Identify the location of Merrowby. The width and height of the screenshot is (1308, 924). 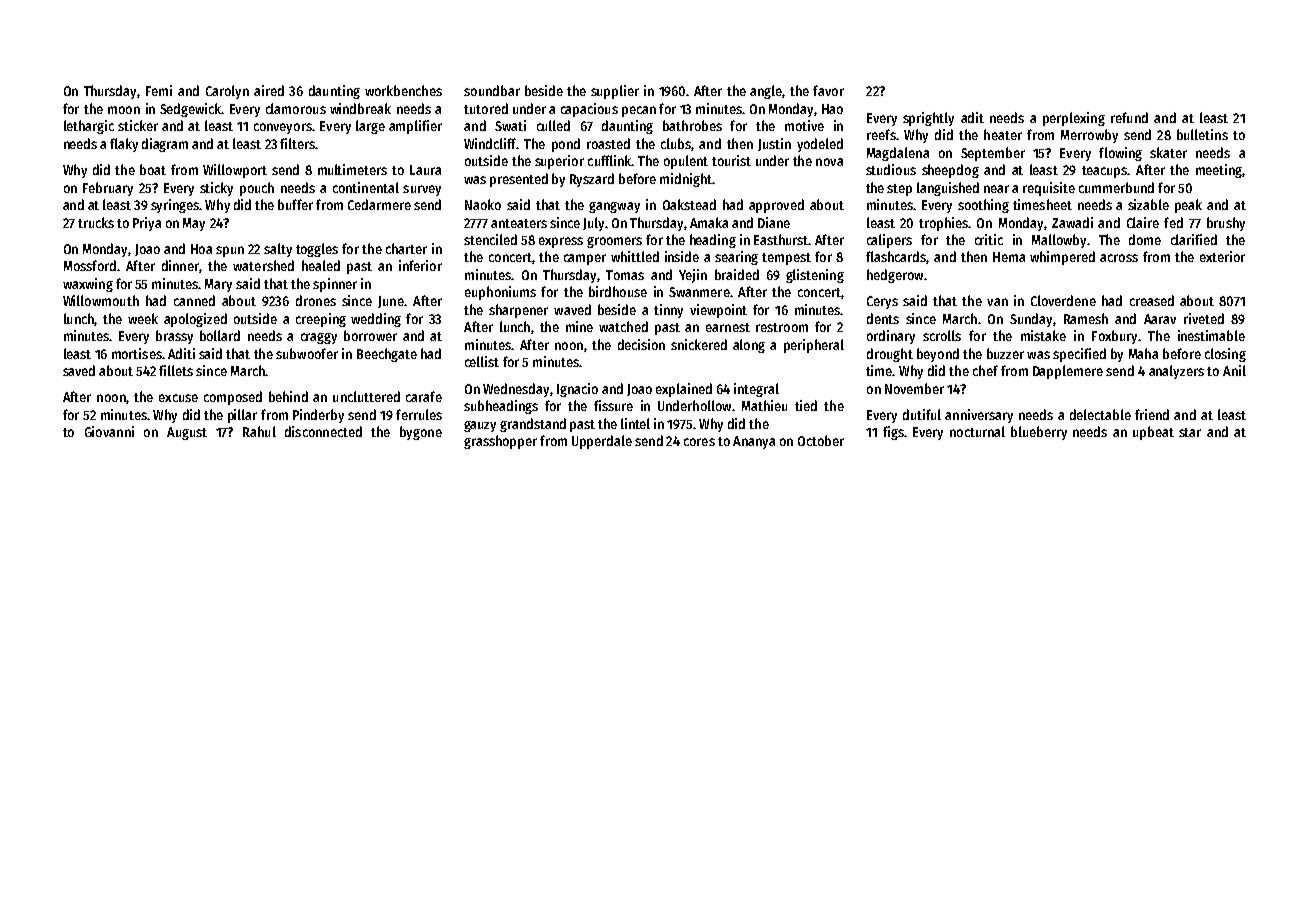
(1089, 136).
